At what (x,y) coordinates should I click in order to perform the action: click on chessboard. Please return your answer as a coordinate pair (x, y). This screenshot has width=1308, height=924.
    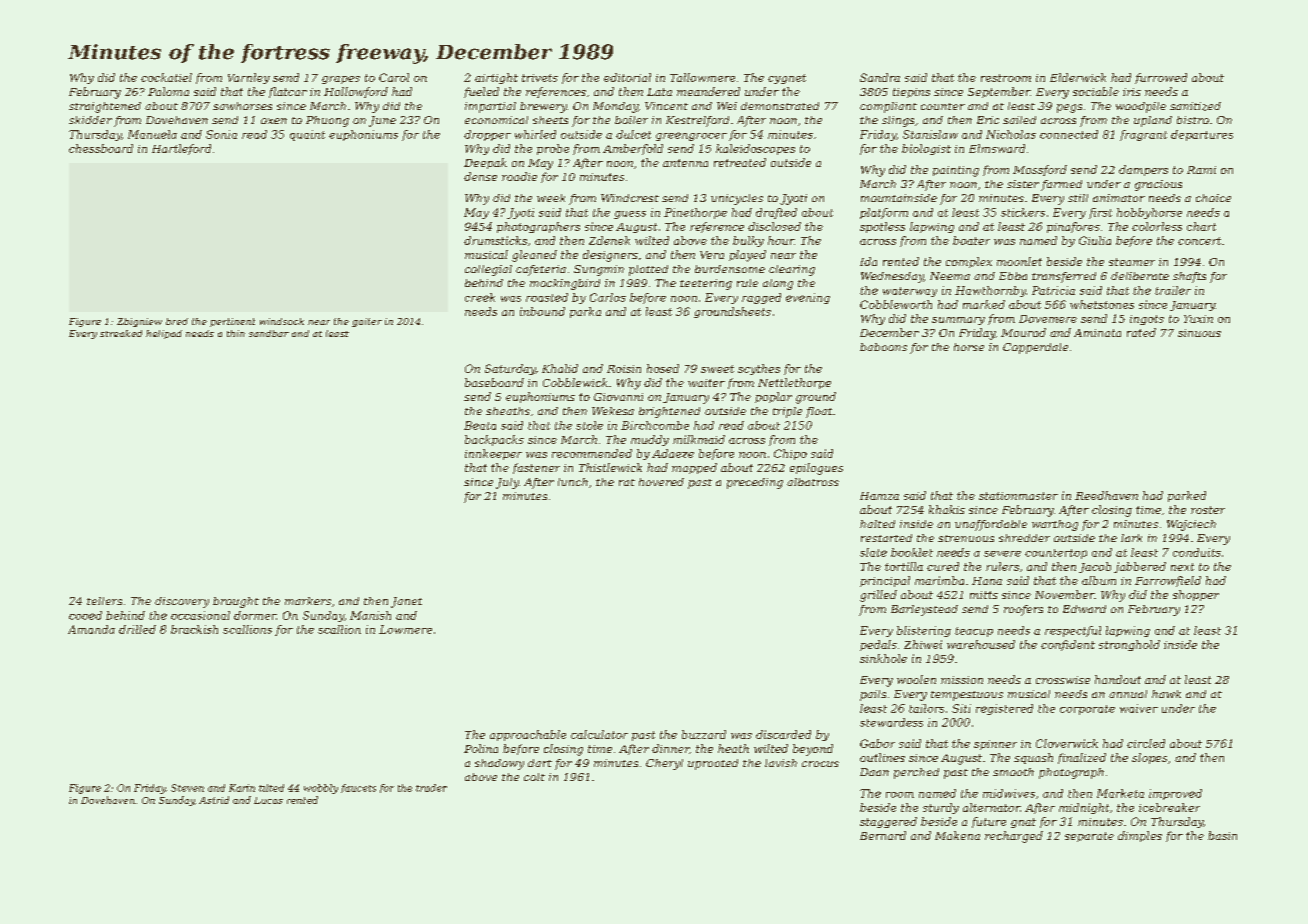
    Looking at the image, I should click on (101, 148).
